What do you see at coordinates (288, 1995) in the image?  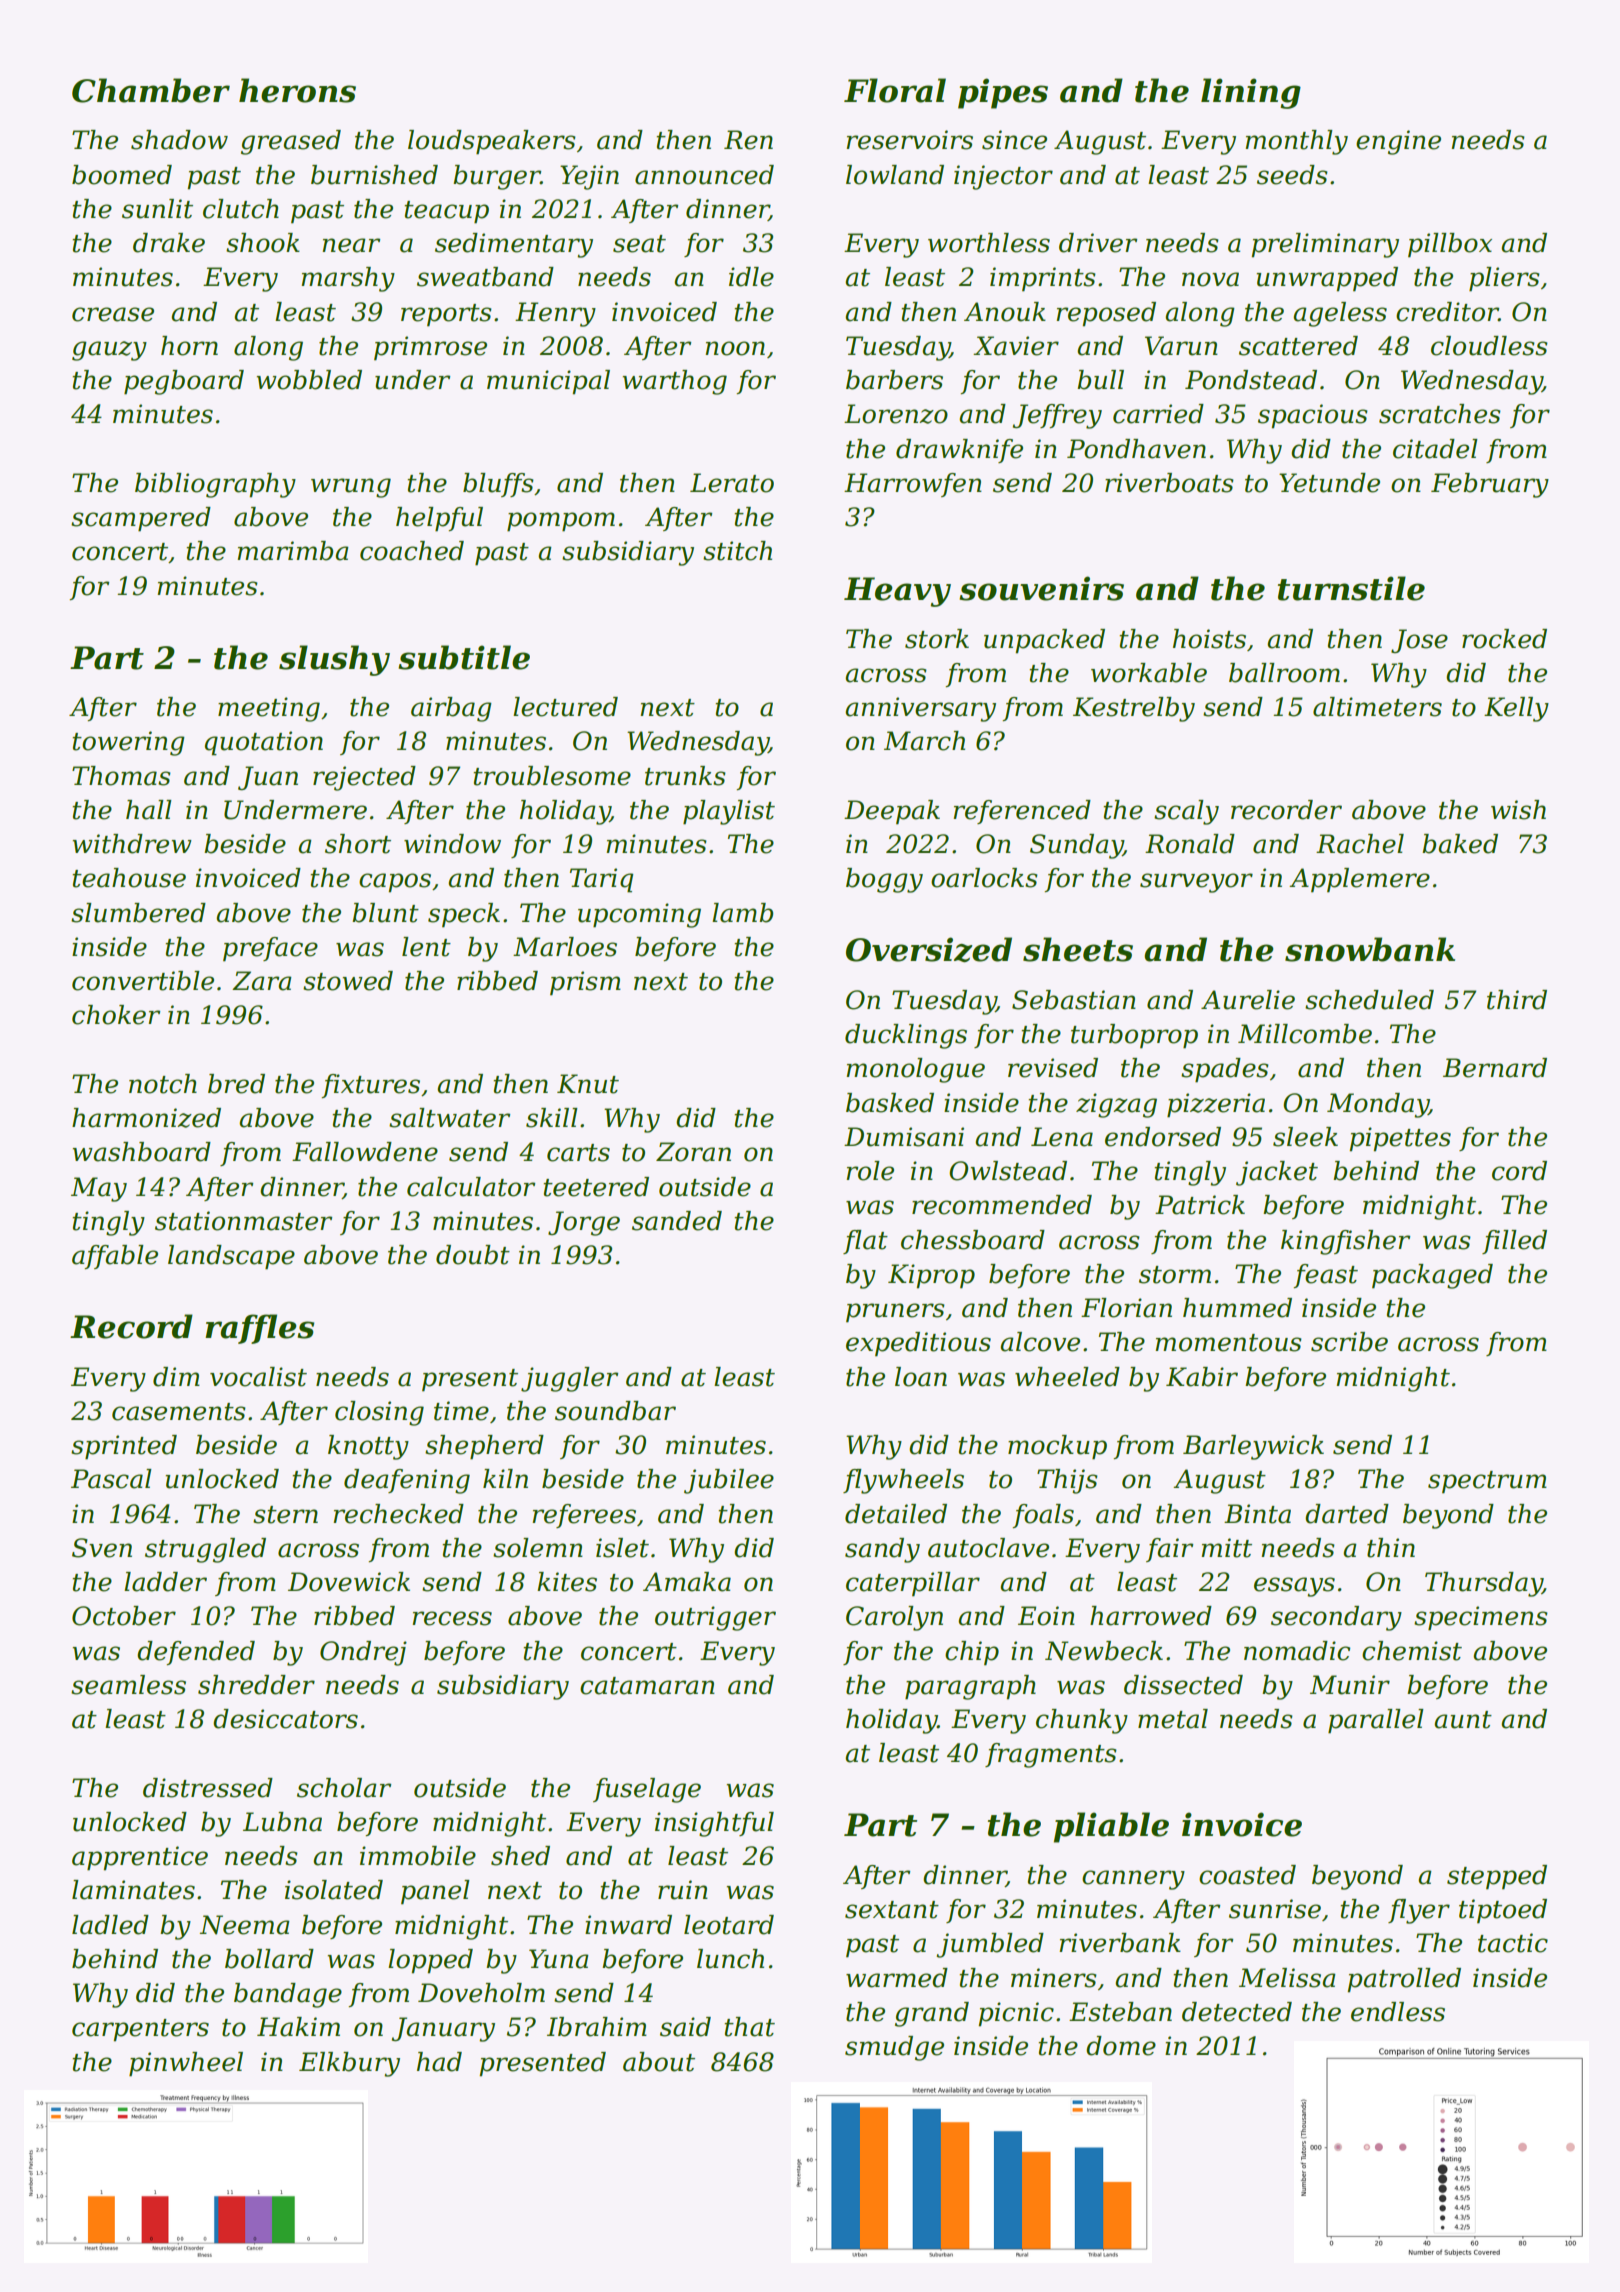 I see `bandage` at bounding box center [288, 1995].
